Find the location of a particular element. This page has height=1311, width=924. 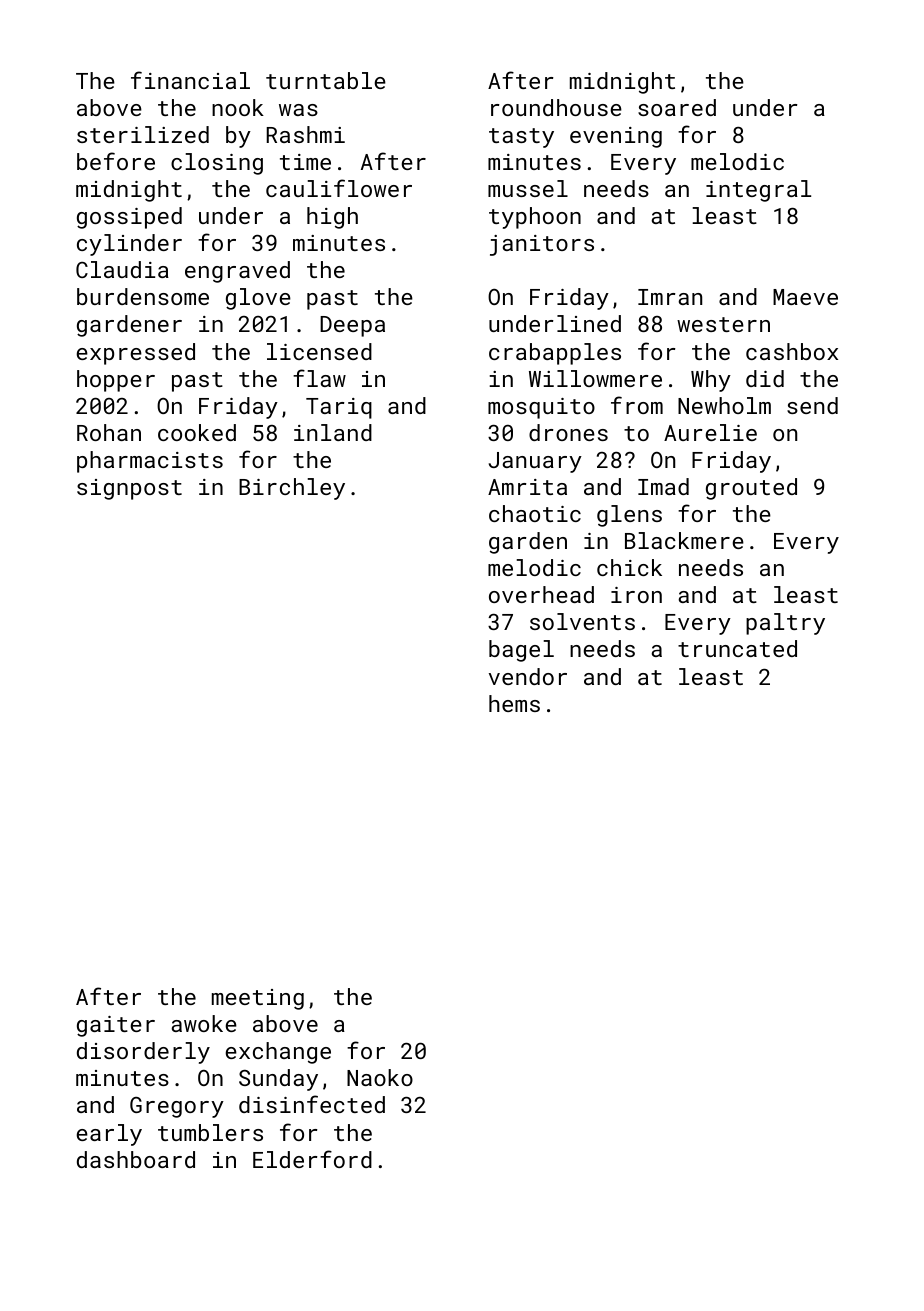

turntable is located at coordinates (326, 80).
